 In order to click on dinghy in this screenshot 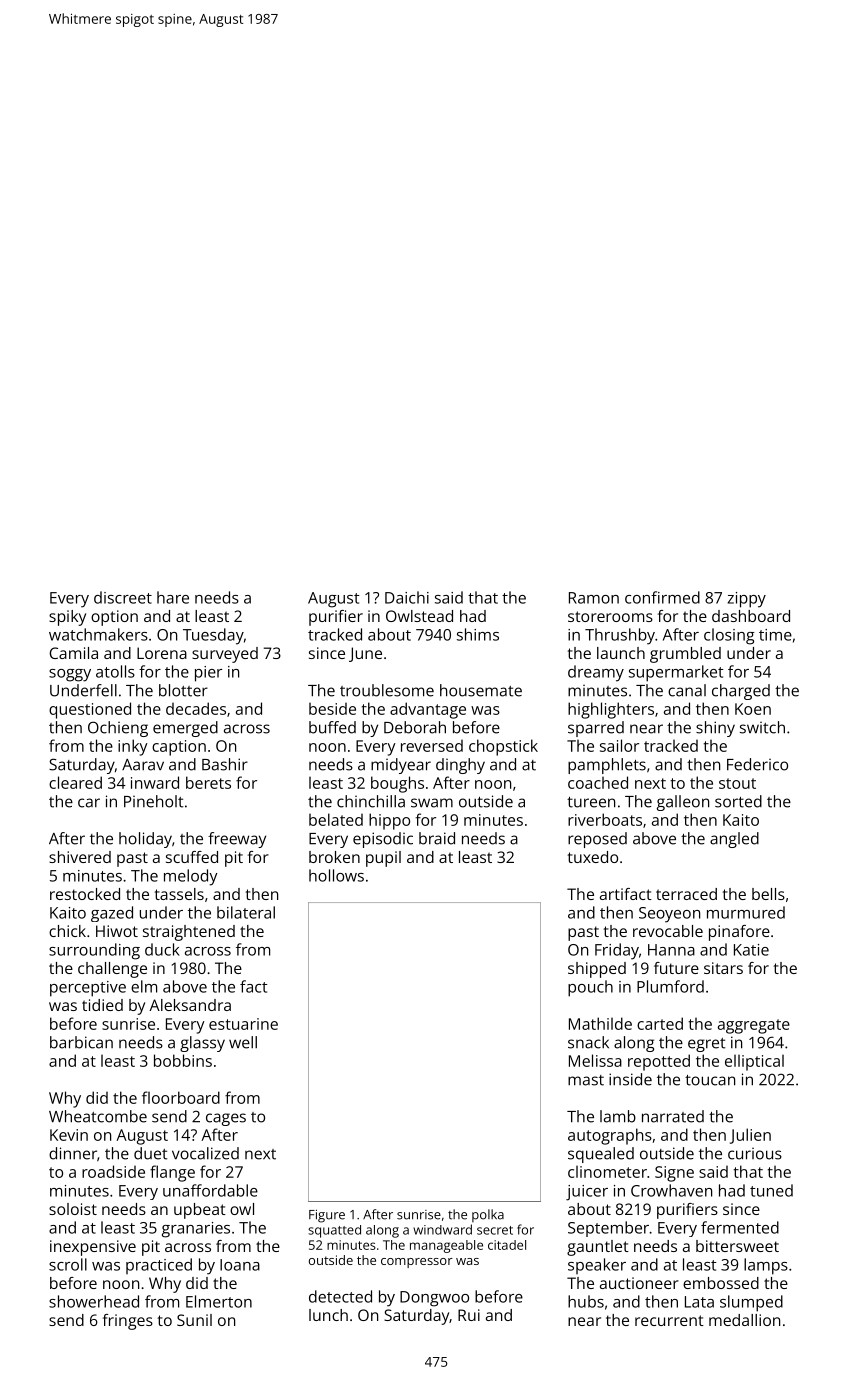, I will do `click(460, 766)`.
